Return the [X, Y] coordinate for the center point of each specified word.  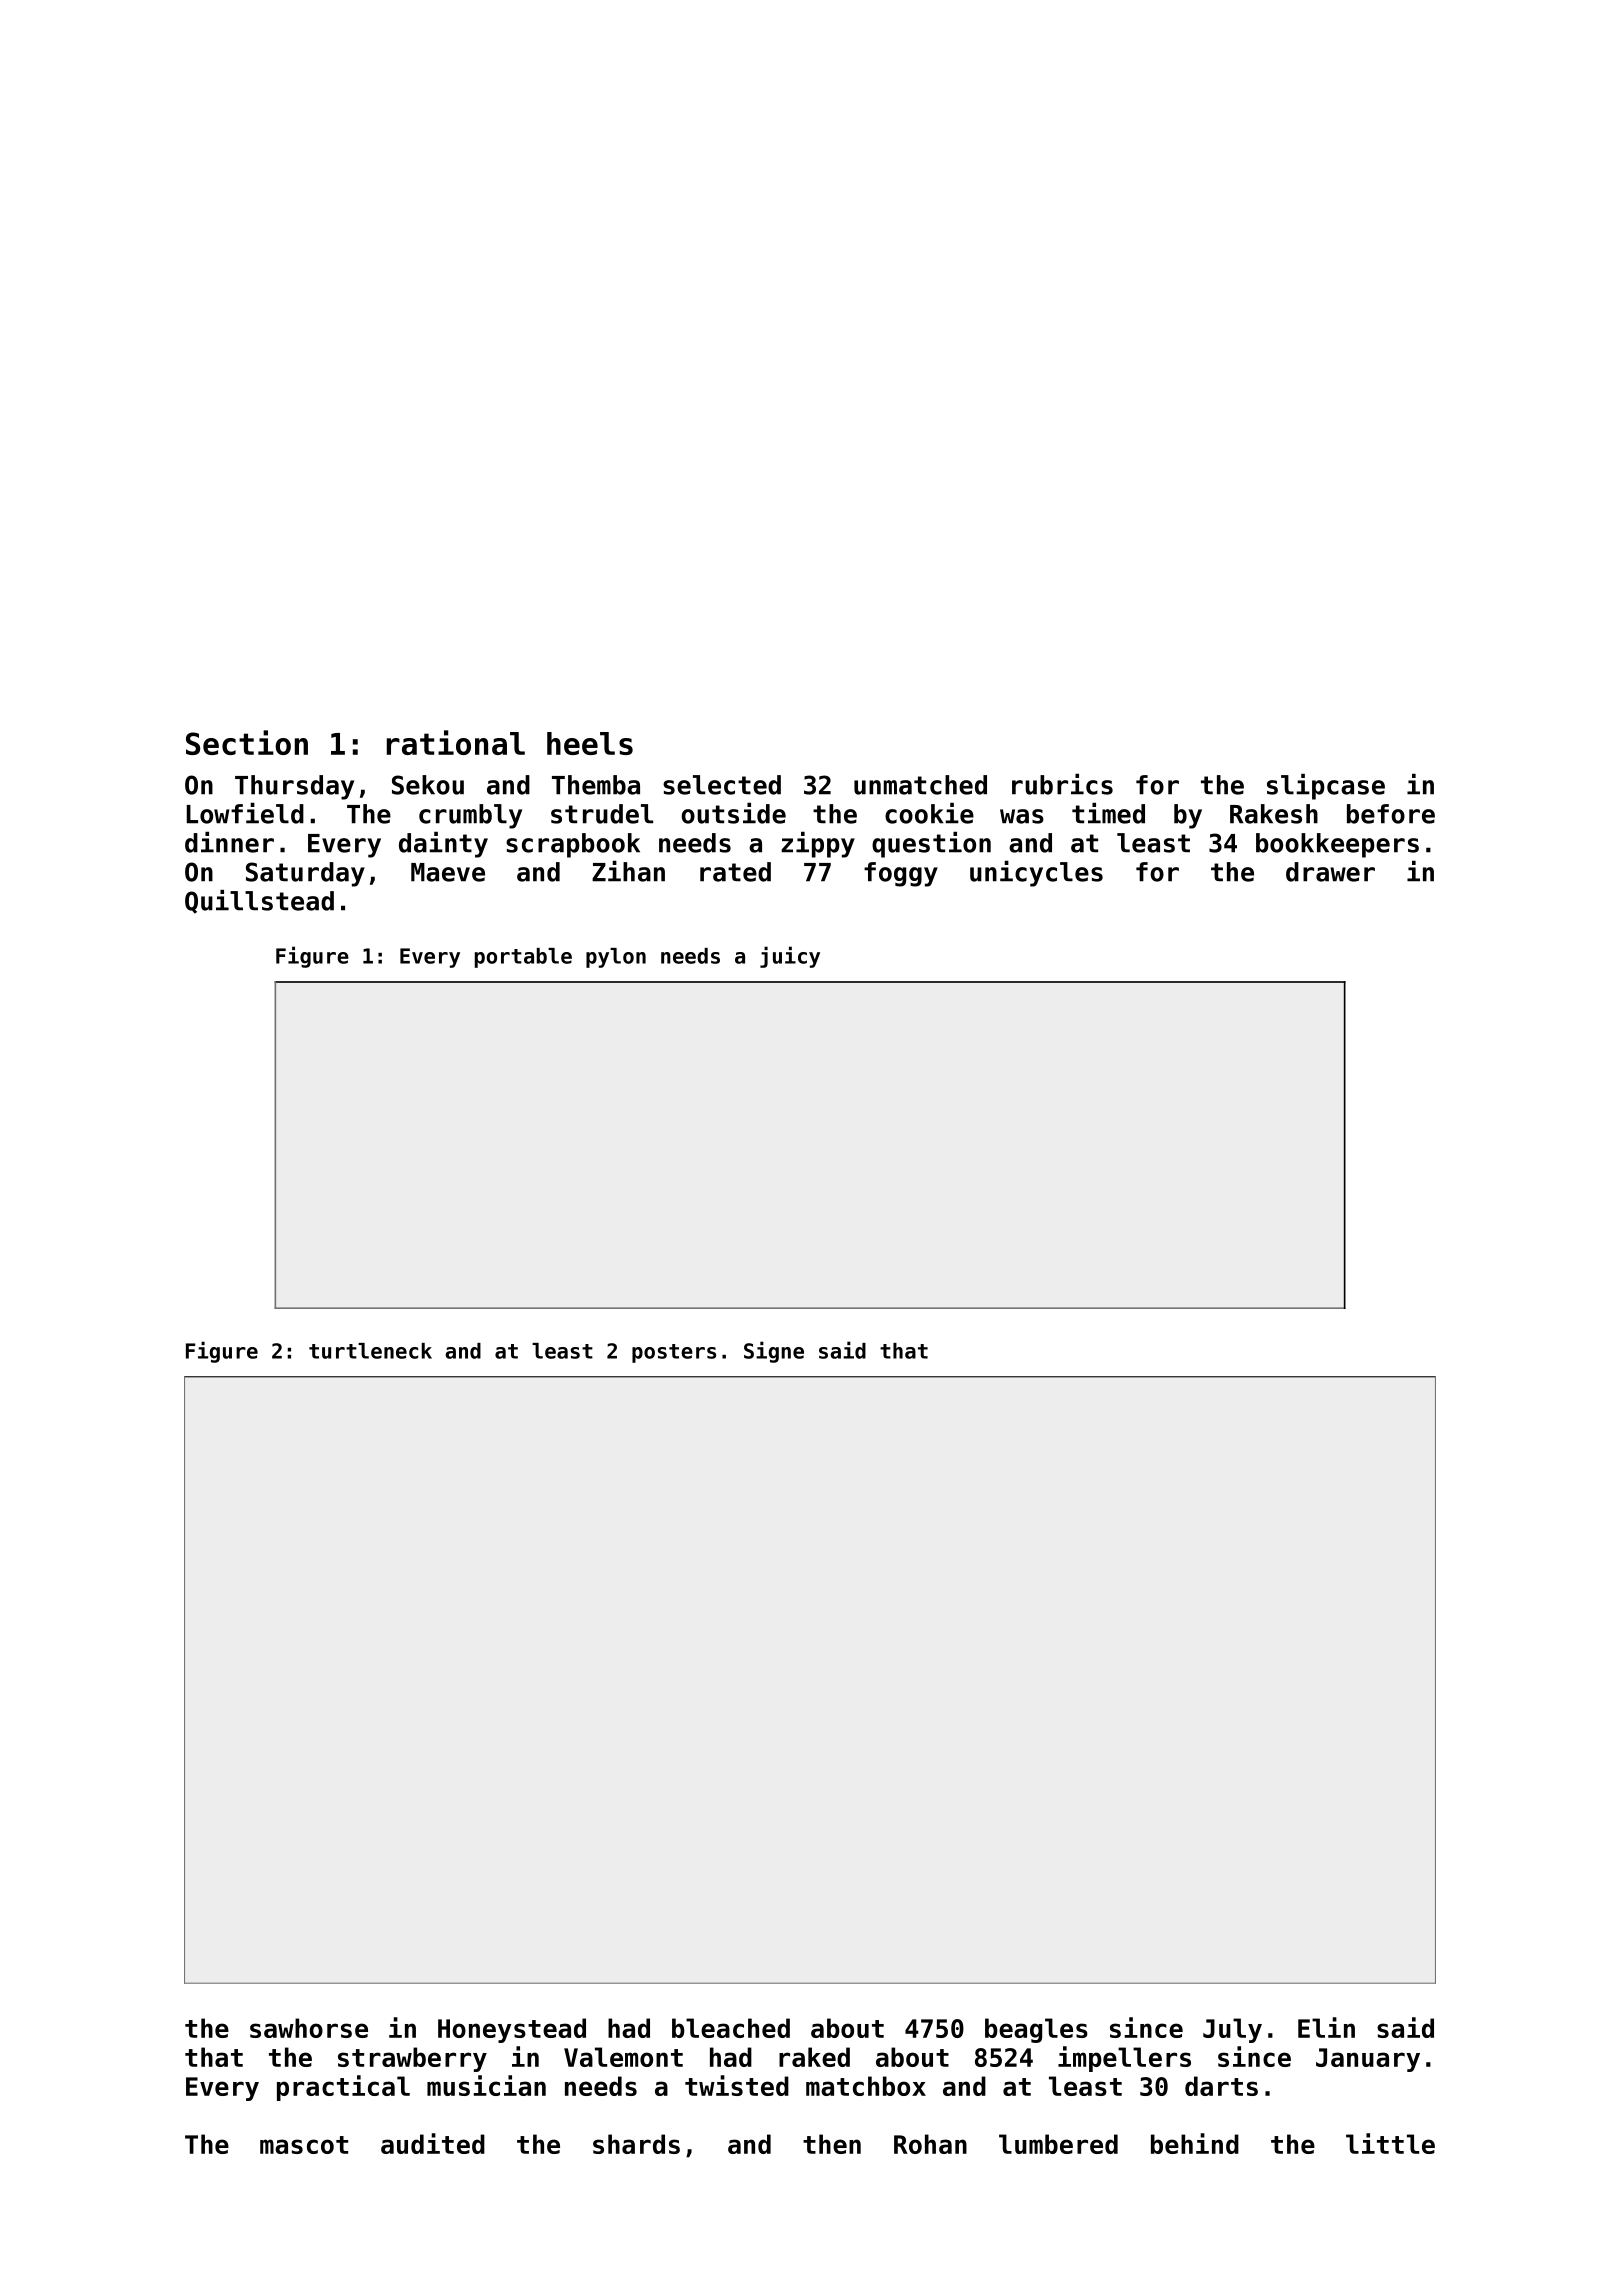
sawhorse [309, 2028]
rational [456, 742]
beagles [1036, 2030]
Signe [774, 1352]
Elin [1326, 2027]
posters [674, 1353]
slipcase [1326, 787]
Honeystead [512, 2030]
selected [722, 785]
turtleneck [370, 1351]
